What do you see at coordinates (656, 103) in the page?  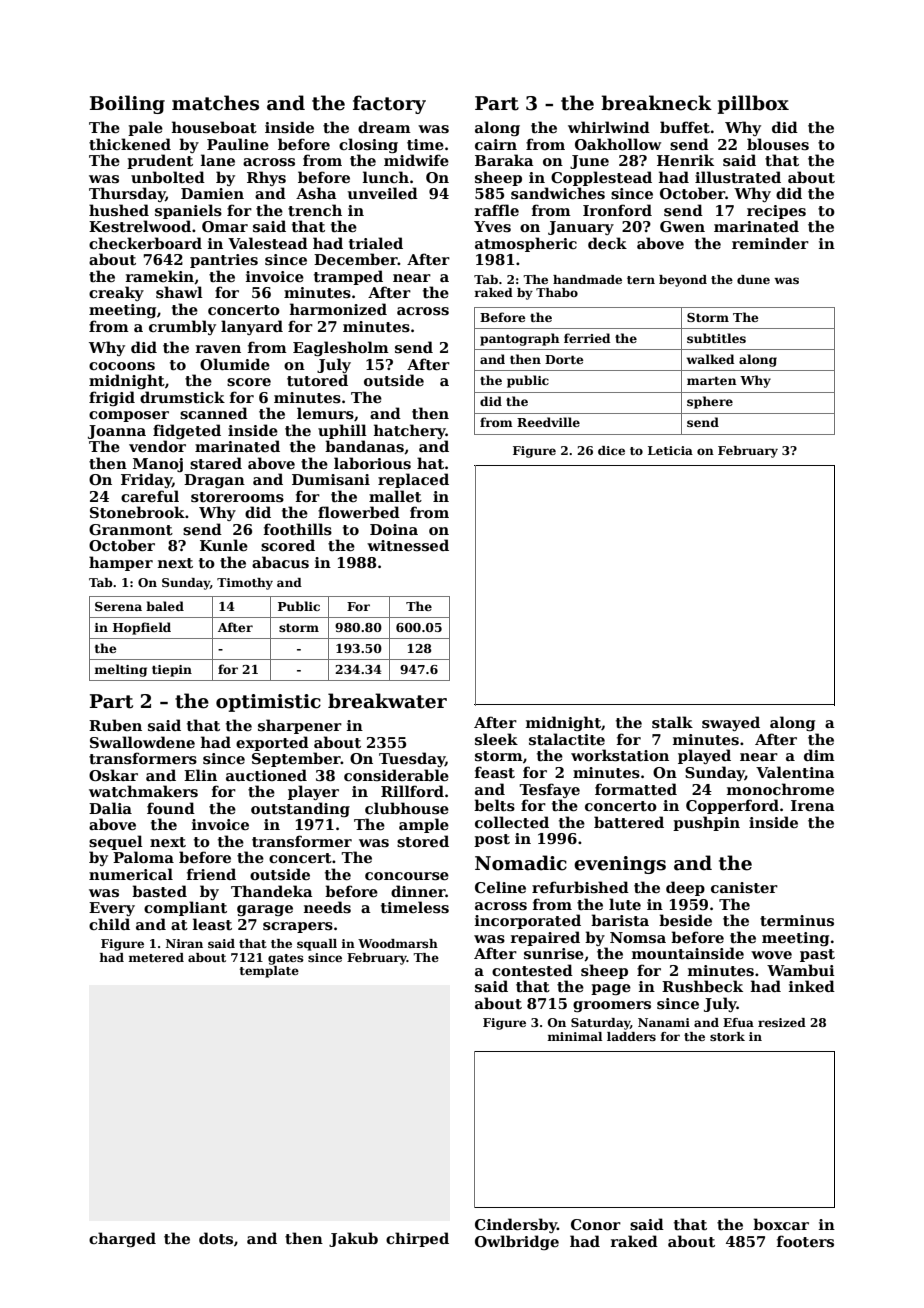 I see `breakneck` at bounding box center [656, 103].
